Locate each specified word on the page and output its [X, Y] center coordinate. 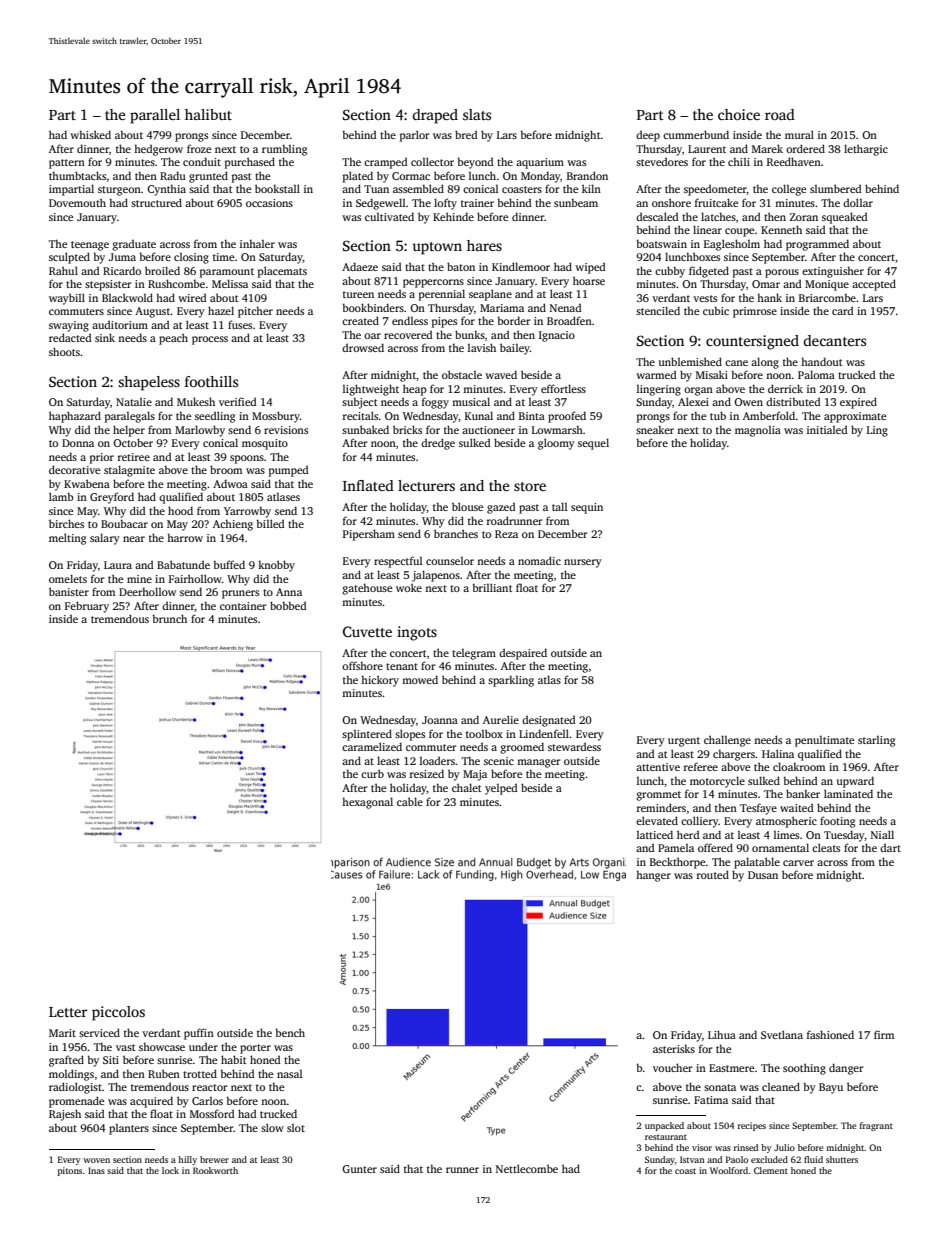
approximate [855, 417]
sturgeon [119, 191]
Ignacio [557, 336]
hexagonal [367, 803]
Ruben [164, 1073]
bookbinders [373, 307]
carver [798, 863]
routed [713, 874]
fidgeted [709, 272]
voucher [673, 1067]
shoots [64, 351]
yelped [501, 789]
